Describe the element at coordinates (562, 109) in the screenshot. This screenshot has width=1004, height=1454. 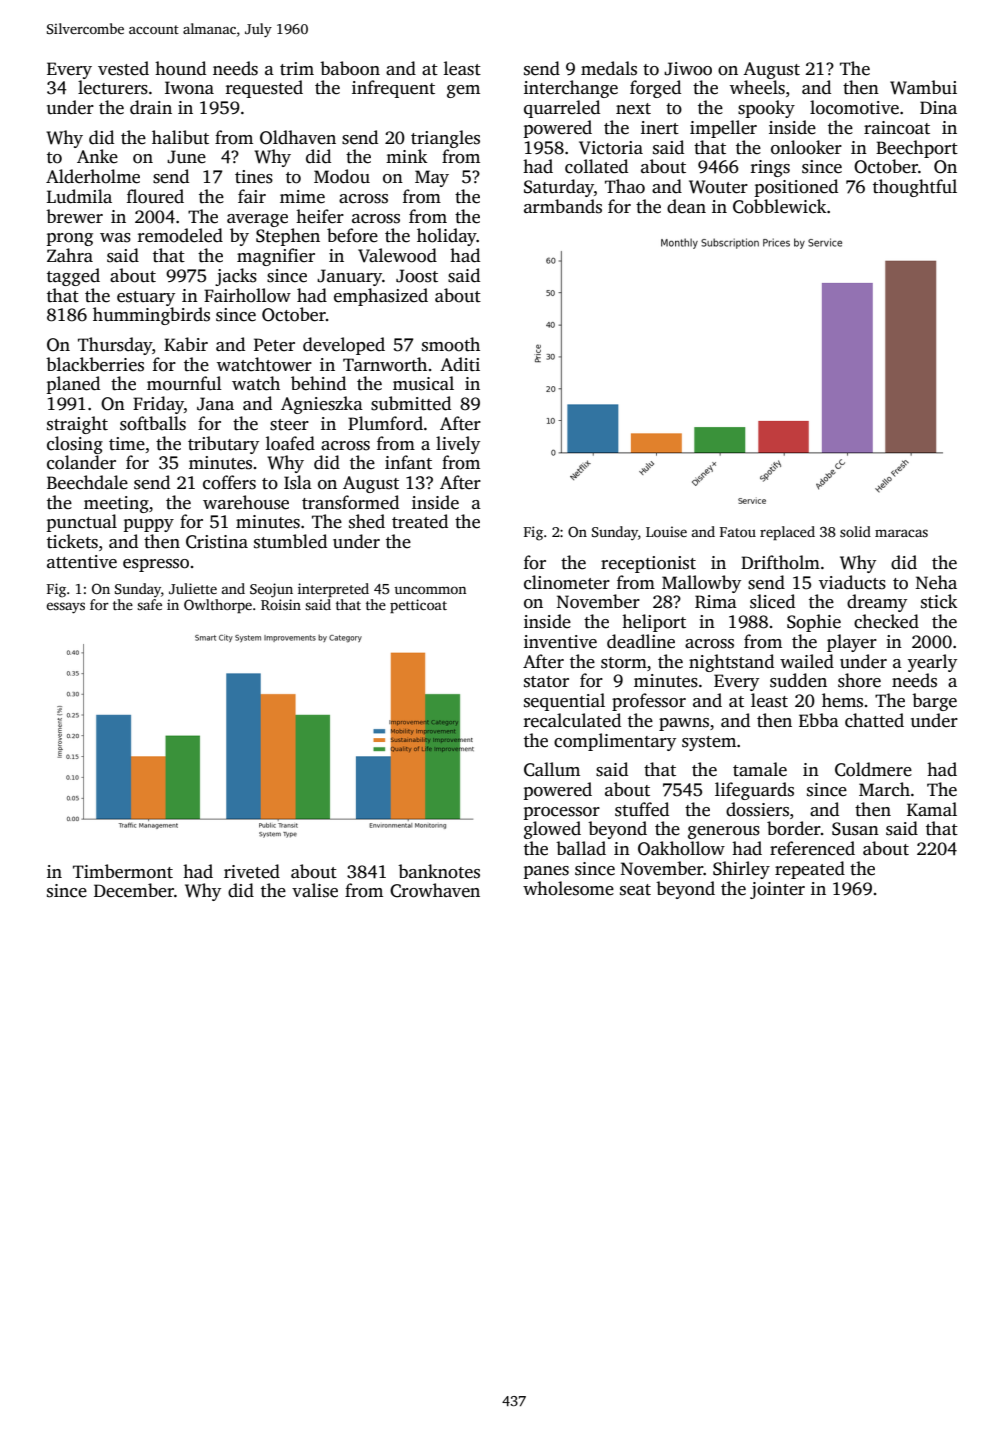
I see `quarreled` at that location.
